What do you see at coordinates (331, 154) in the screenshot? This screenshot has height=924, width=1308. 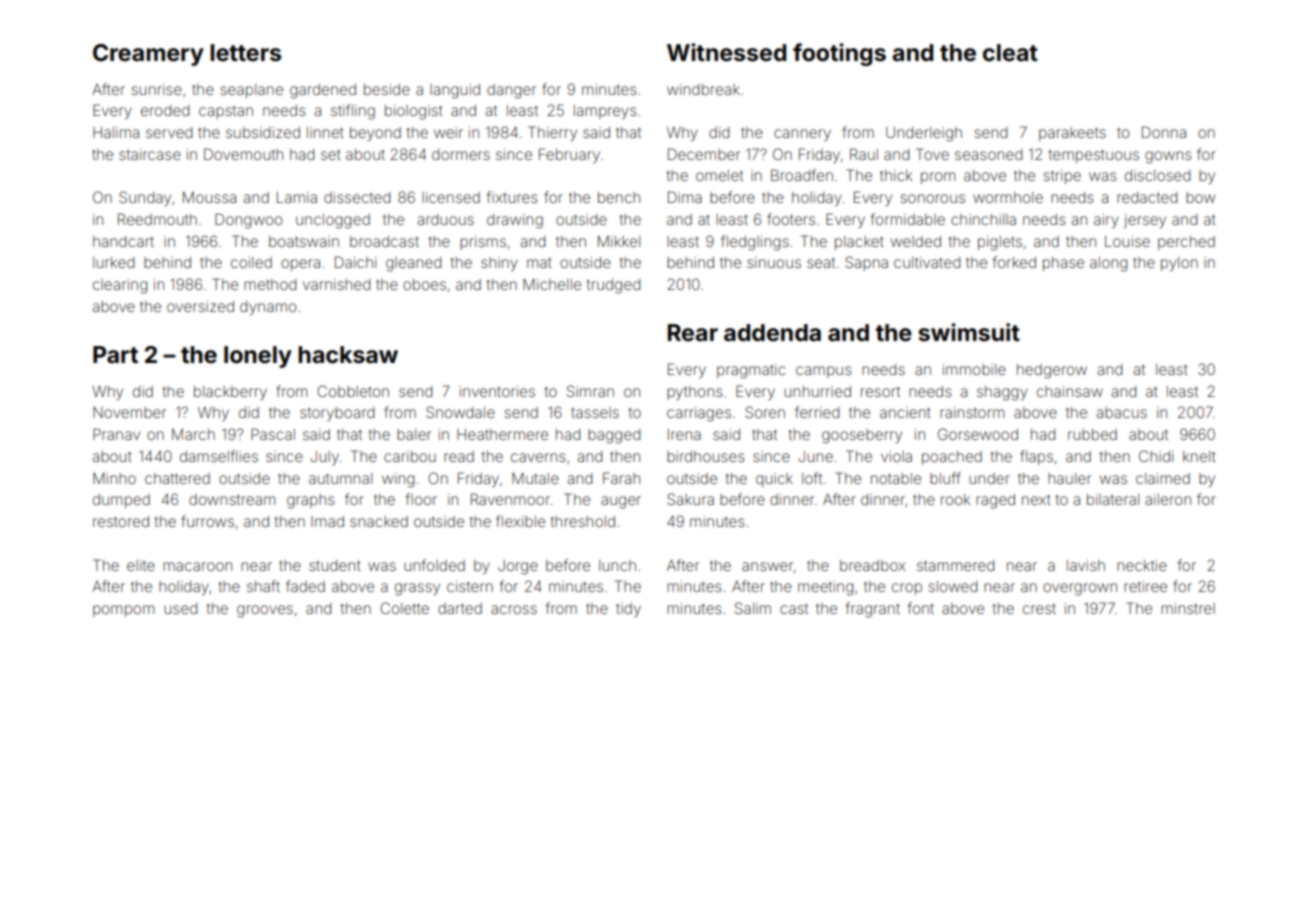 I see `set` at bounding box center [331, 154].
